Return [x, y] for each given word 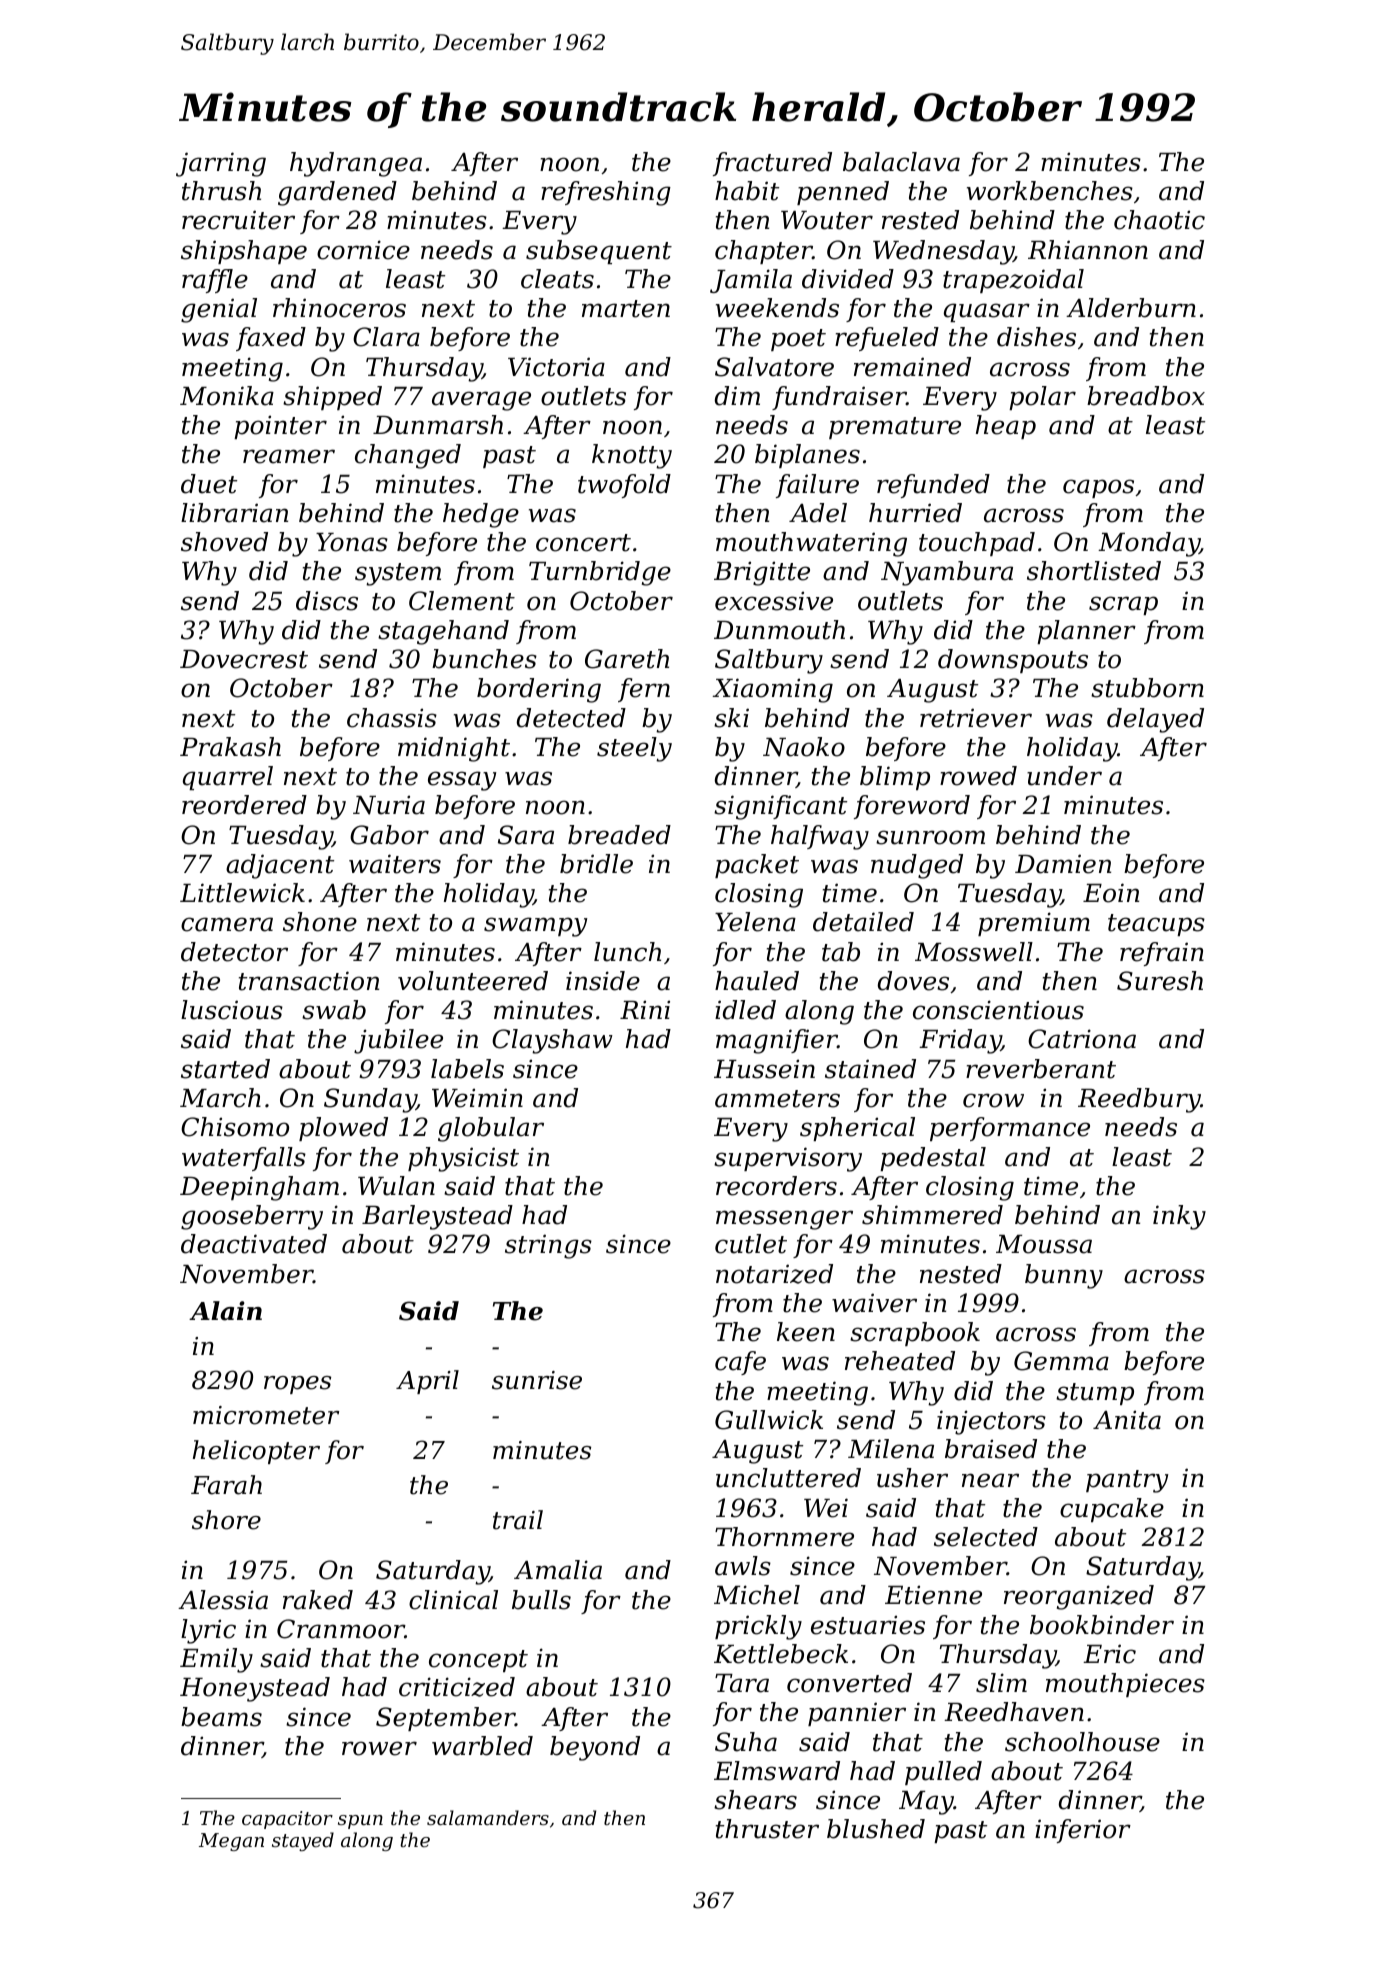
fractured [772, 164]
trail [518, 1520]
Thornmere [784, 1537]
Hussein [764, 1069]
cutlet [751, 1244]
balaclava [901, 162]
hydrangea [356, 164]
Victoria [556, 367]
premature [895, 428]
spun [360, 1822]
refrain [1162, 954]
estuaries [868, 1625]
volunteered [473, 981]
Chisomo [235, 1127]
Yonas [352, 542]
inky [1179, 1217]
